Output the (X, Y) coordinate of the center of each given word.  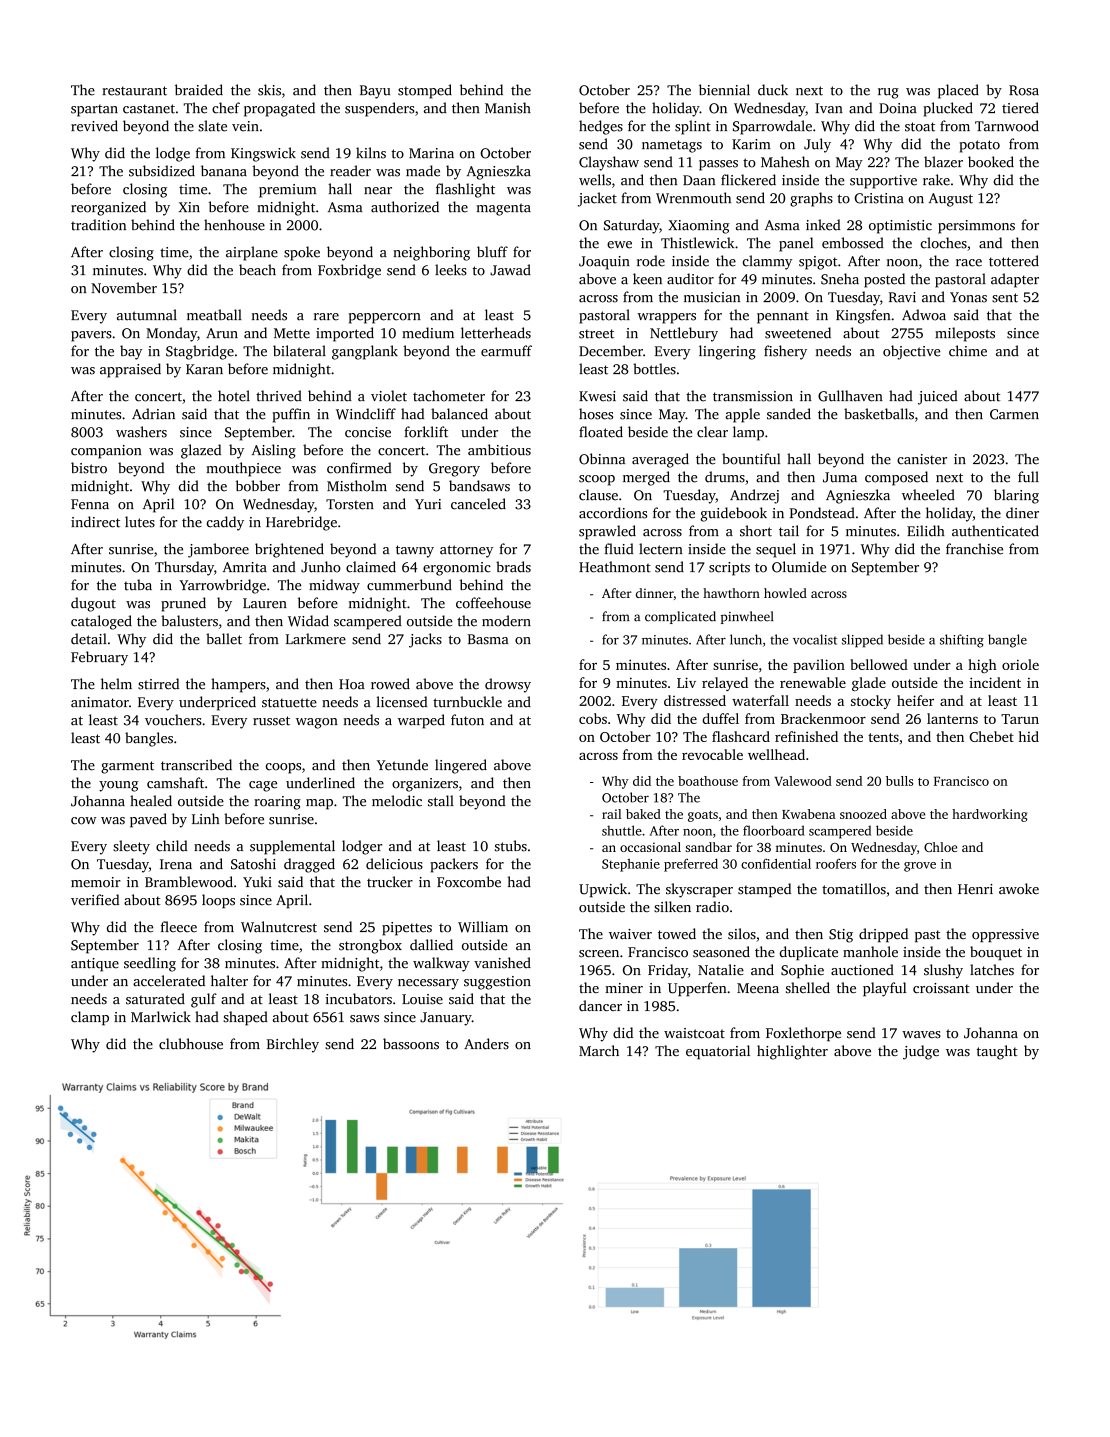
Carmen (1014, 414)
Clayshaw (609, 163)
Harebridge (301, 523)
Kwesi (597, 396)
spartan (94, 111)
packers (454, 865)
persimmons (976, 227)
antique (95, 965)
